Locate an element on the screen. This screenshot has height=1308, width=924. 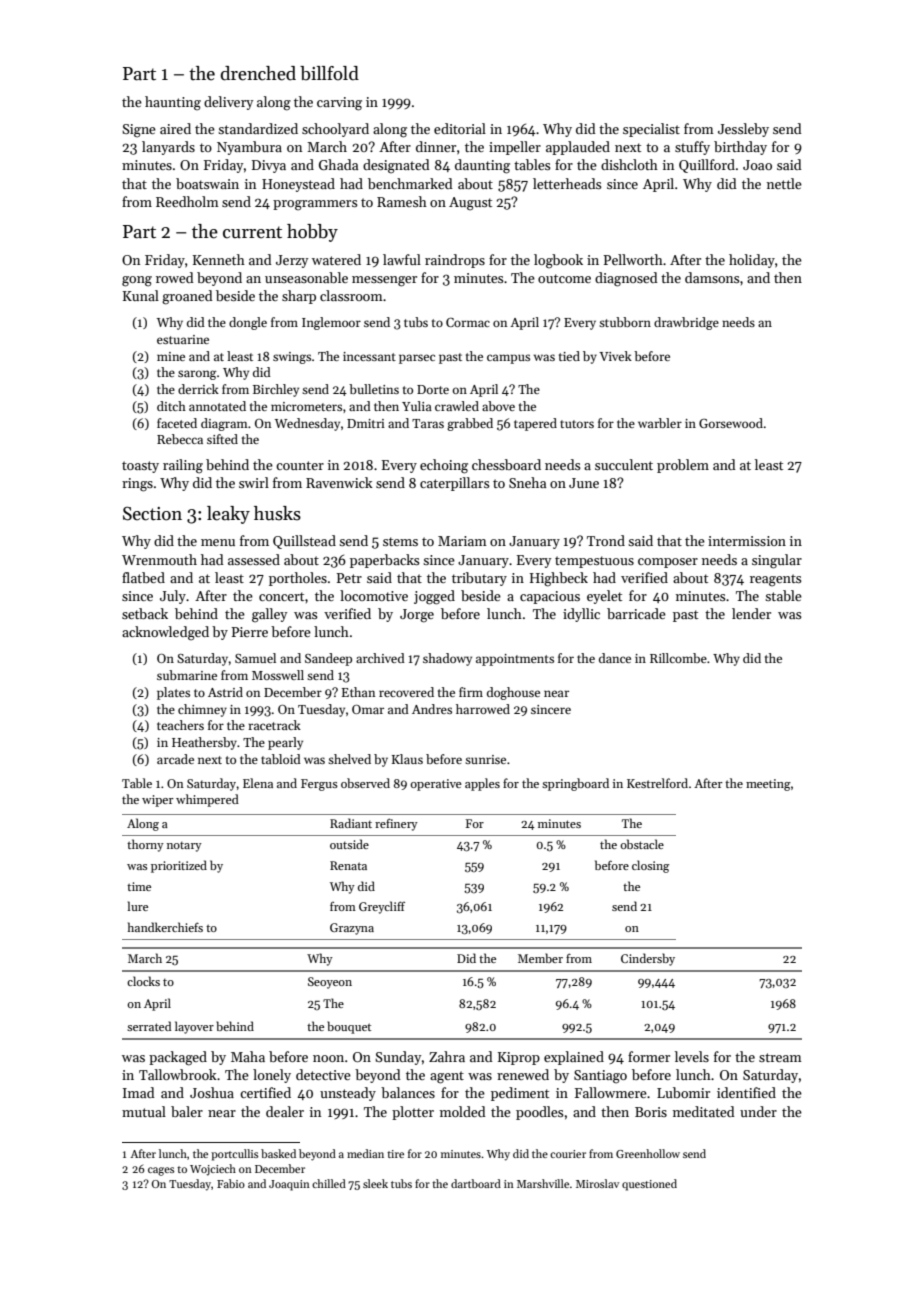
parsec is located at coordinates (417, 359).
